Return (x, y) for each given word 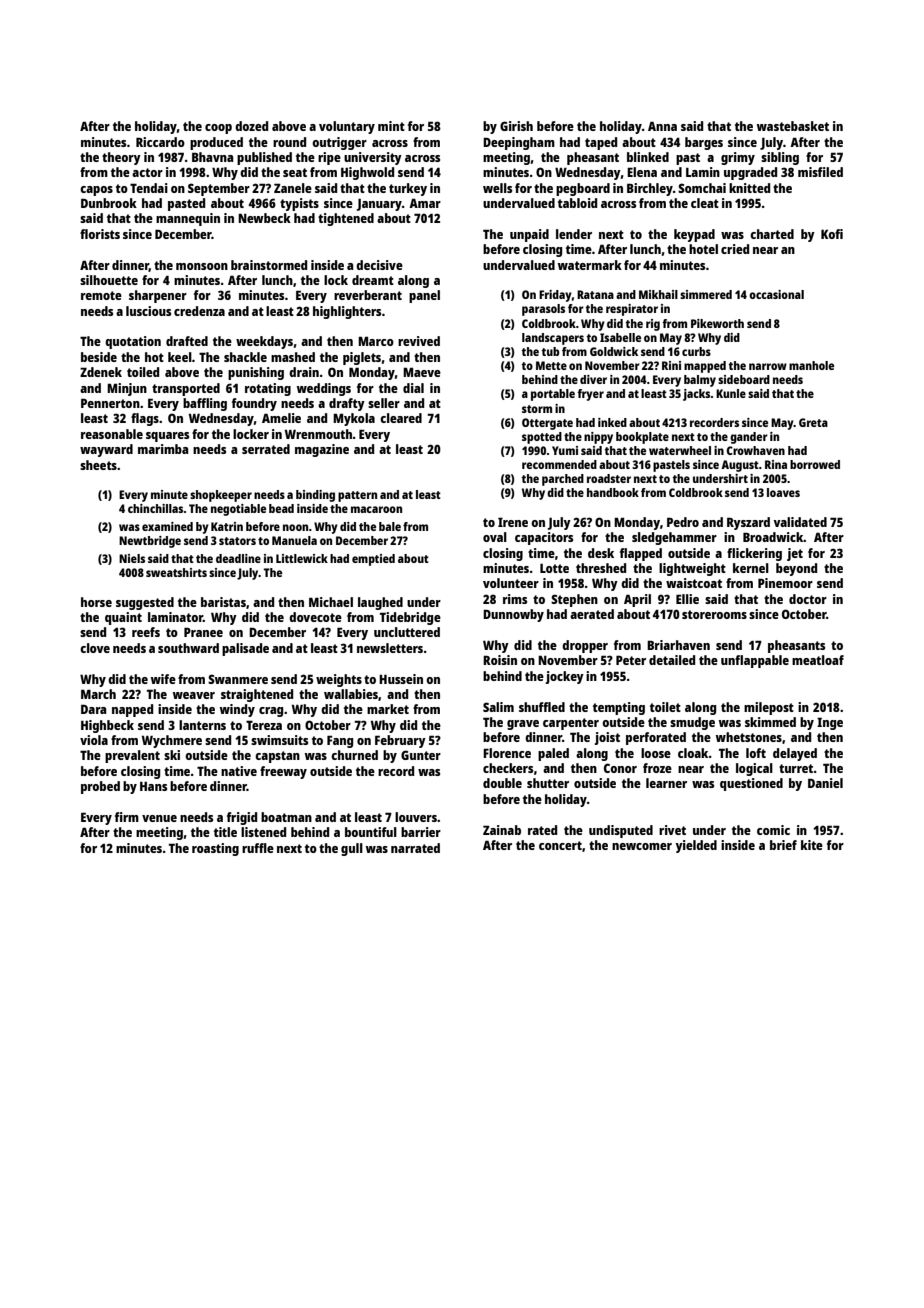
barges (704, 143)
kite (812, 845)
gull (352, 849)
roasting (215, 849)
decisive (379, 265)
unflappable (755, 661)
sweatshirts (176, 572)
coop (218, 129)
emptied (373, 560)
